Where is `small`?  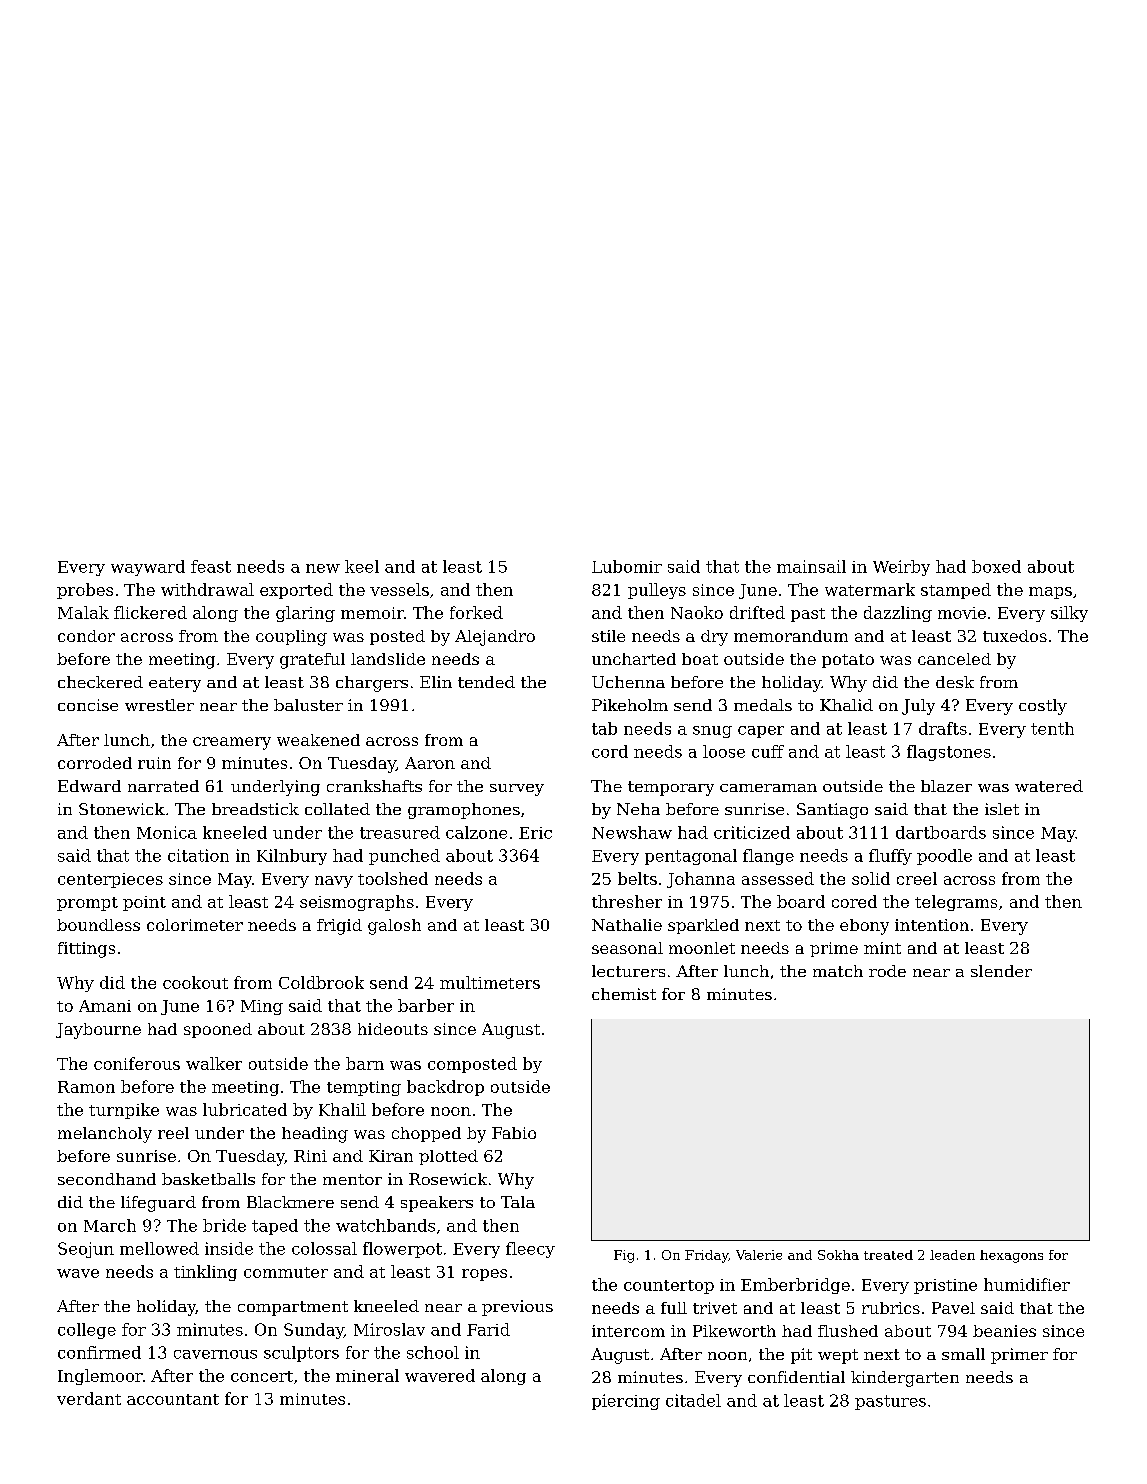
small is located at coordinates (963, 1354).
